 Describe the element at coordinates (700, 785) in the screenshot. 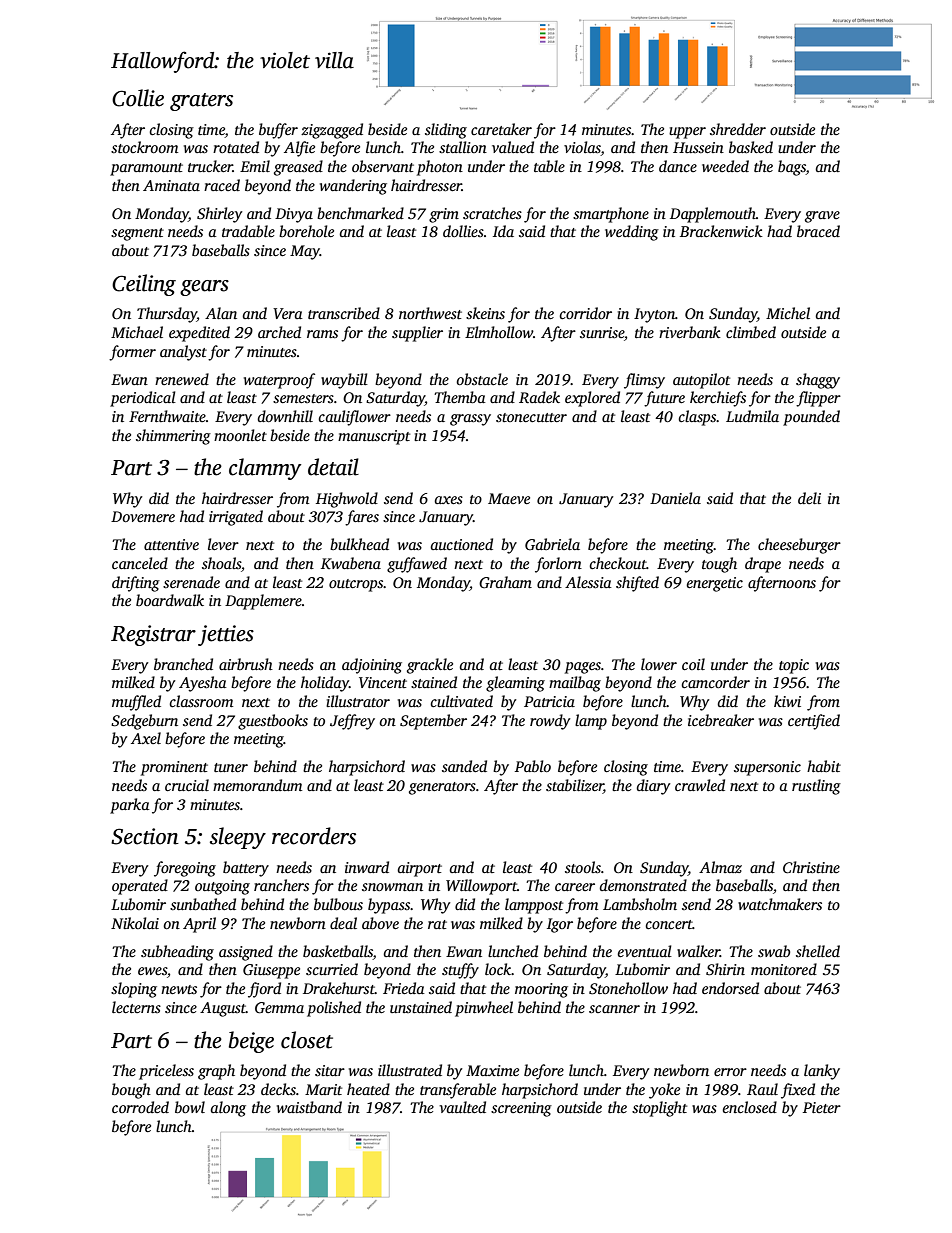

I see `crawled` at that location.
